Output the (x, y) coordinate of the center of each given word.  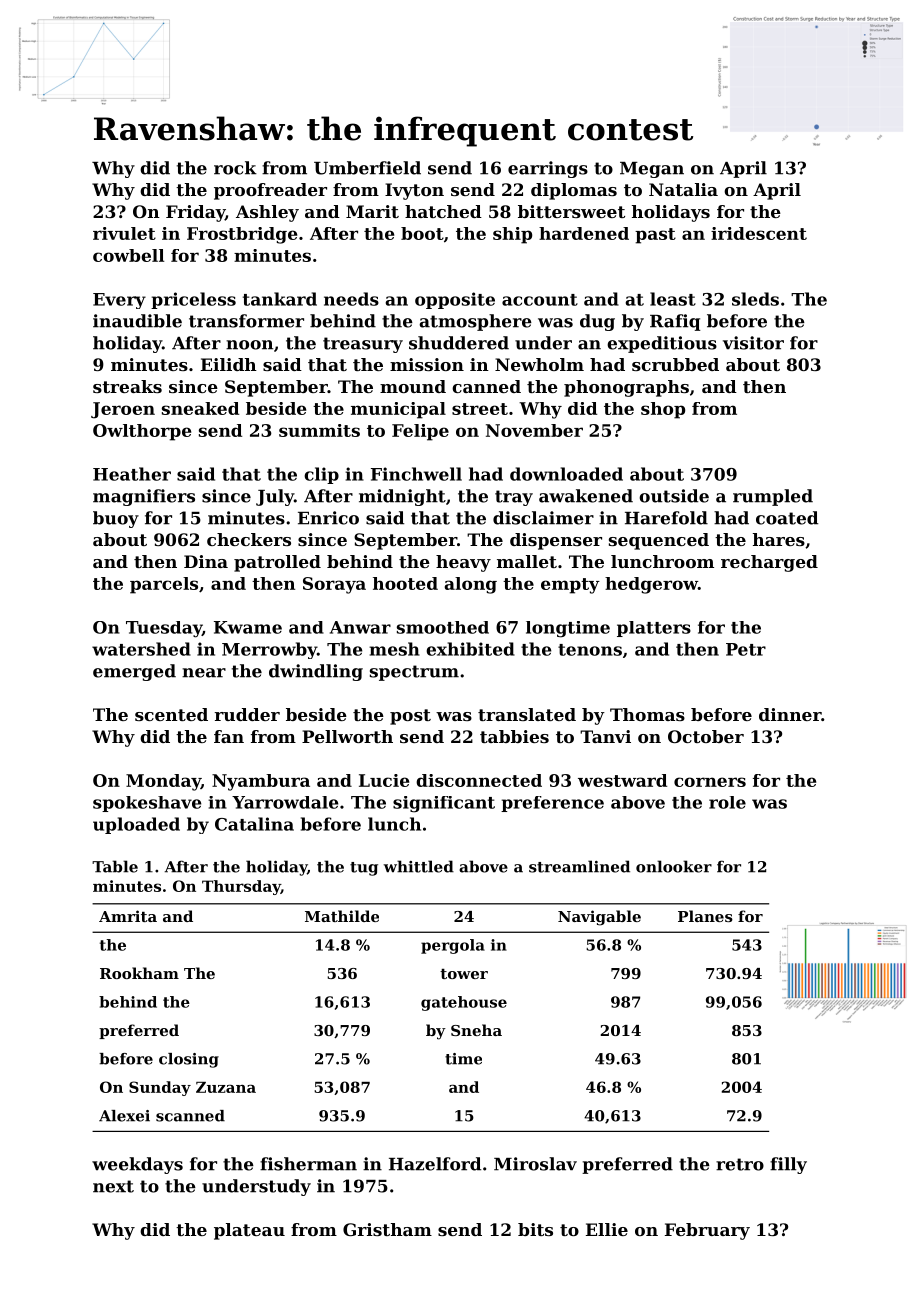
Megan (652, 170)
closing (189, 1060)
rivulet (124, 233)
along (471, 585)
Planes (705, 916)
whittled (418, 866)
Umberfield (367, 168)
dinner (790, 714)
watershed (141, 649)
